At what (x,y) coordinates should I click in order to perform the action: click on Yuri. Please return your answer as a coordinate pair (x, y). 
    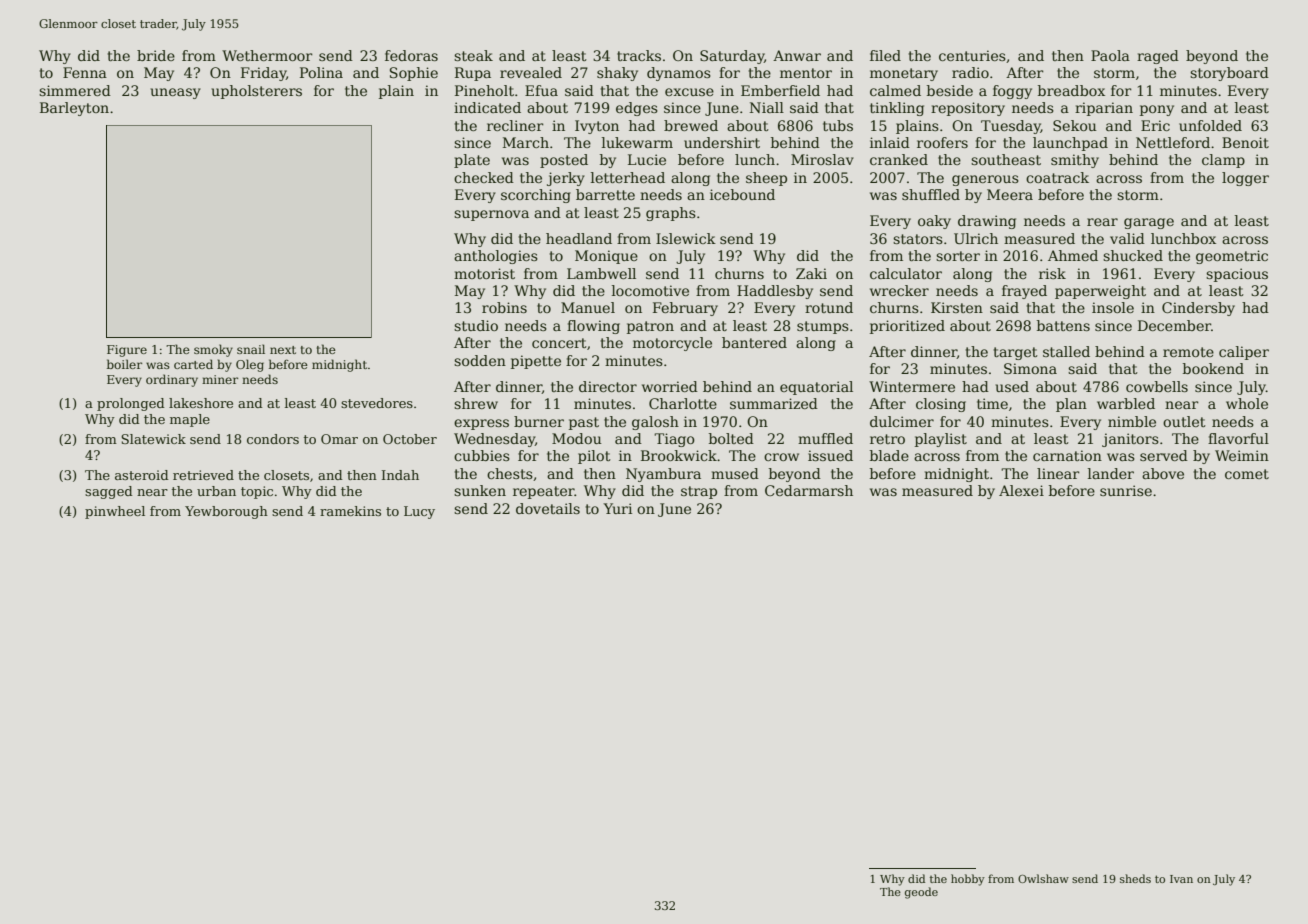
    Looking at the image, I should click on (617, 508).
